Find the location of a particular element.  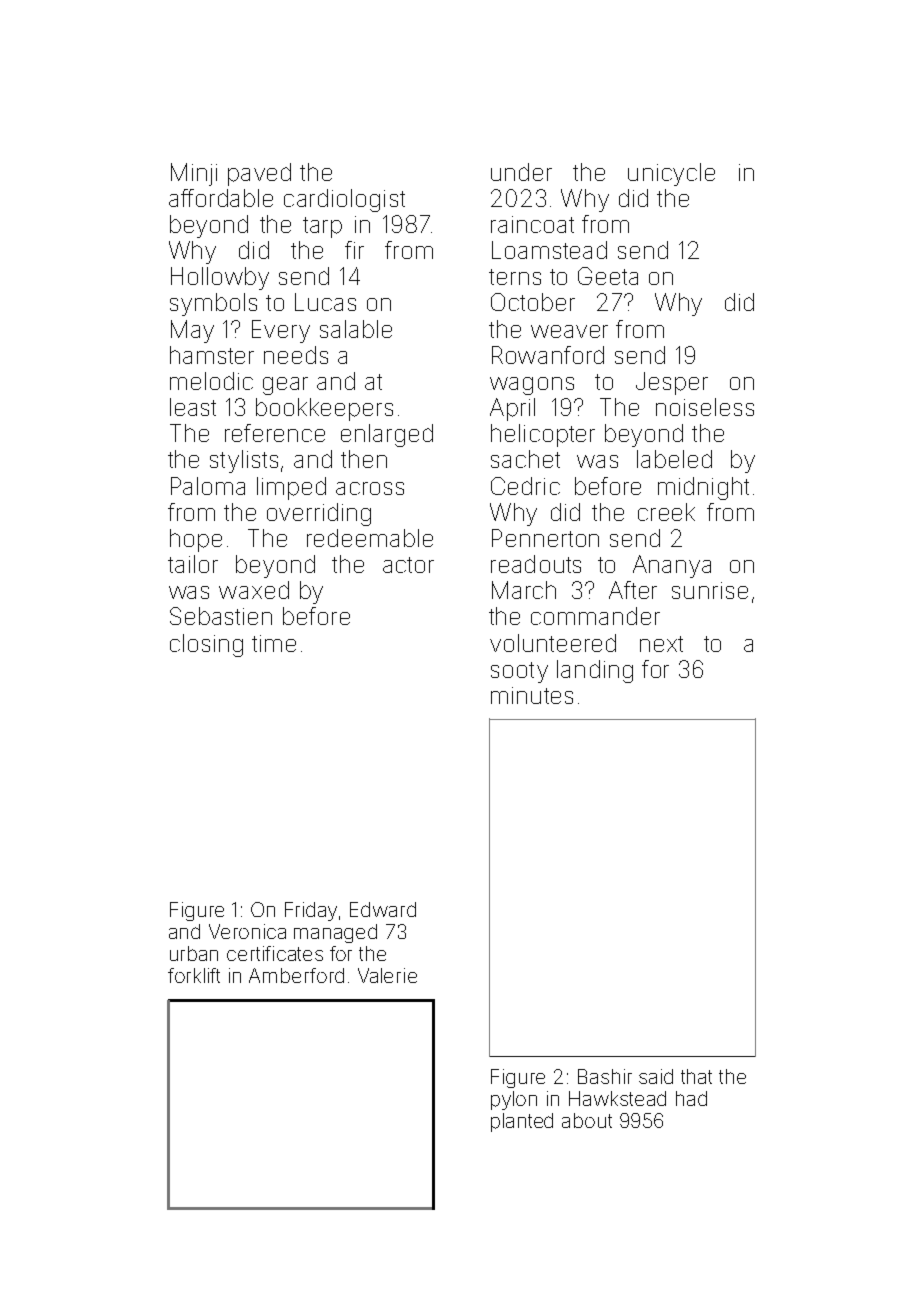

Paloma is located at coordinates (208, 486).
